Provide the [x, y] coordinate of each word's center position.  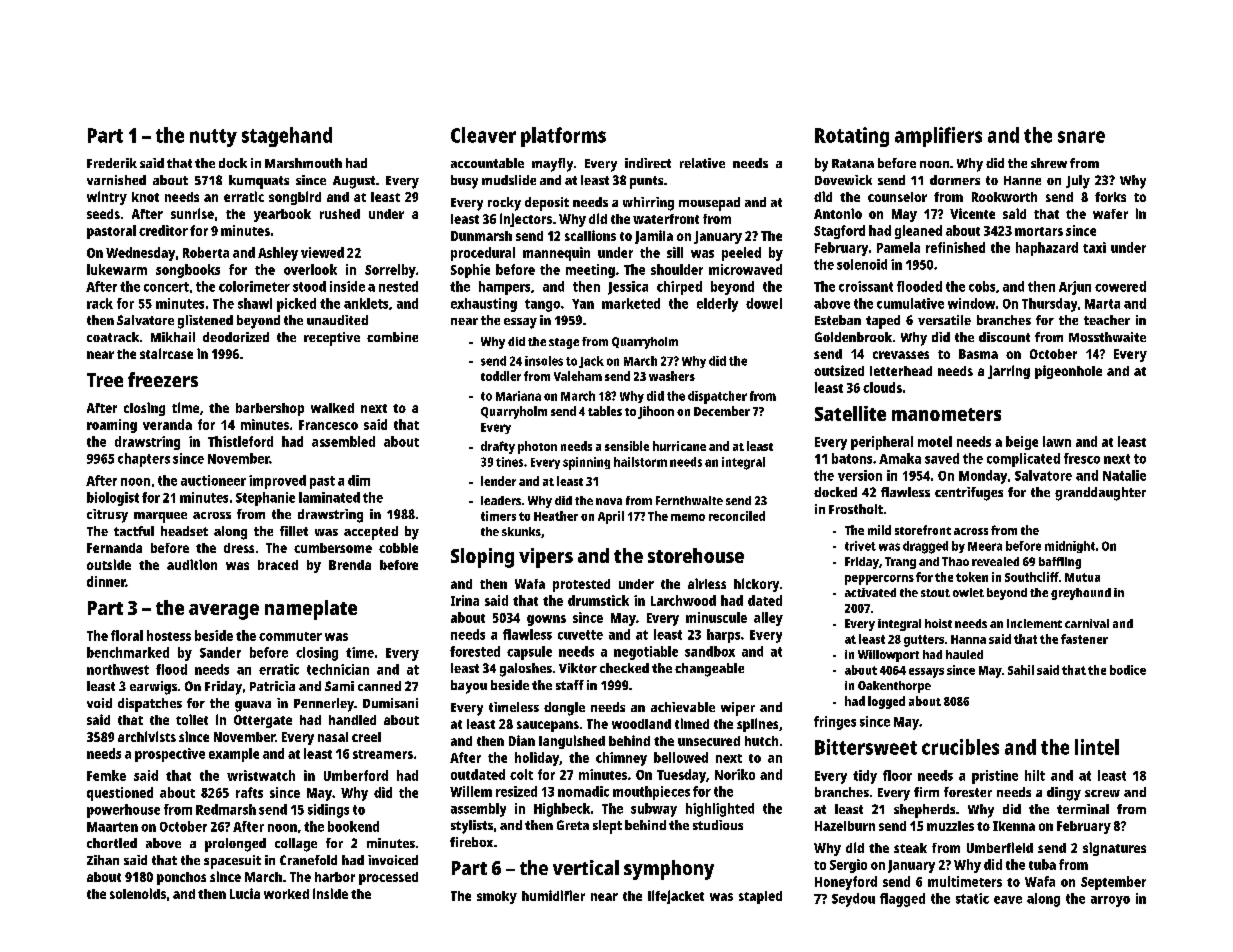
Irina [465, 600]
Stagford [839, 232]
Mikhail [173, 337]
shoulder [677, 269]
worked [286, 894]
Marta [1102, 304]
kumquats [259, 182]
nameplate [311, 610]
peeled [741, 254]
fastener [1084, 639]
